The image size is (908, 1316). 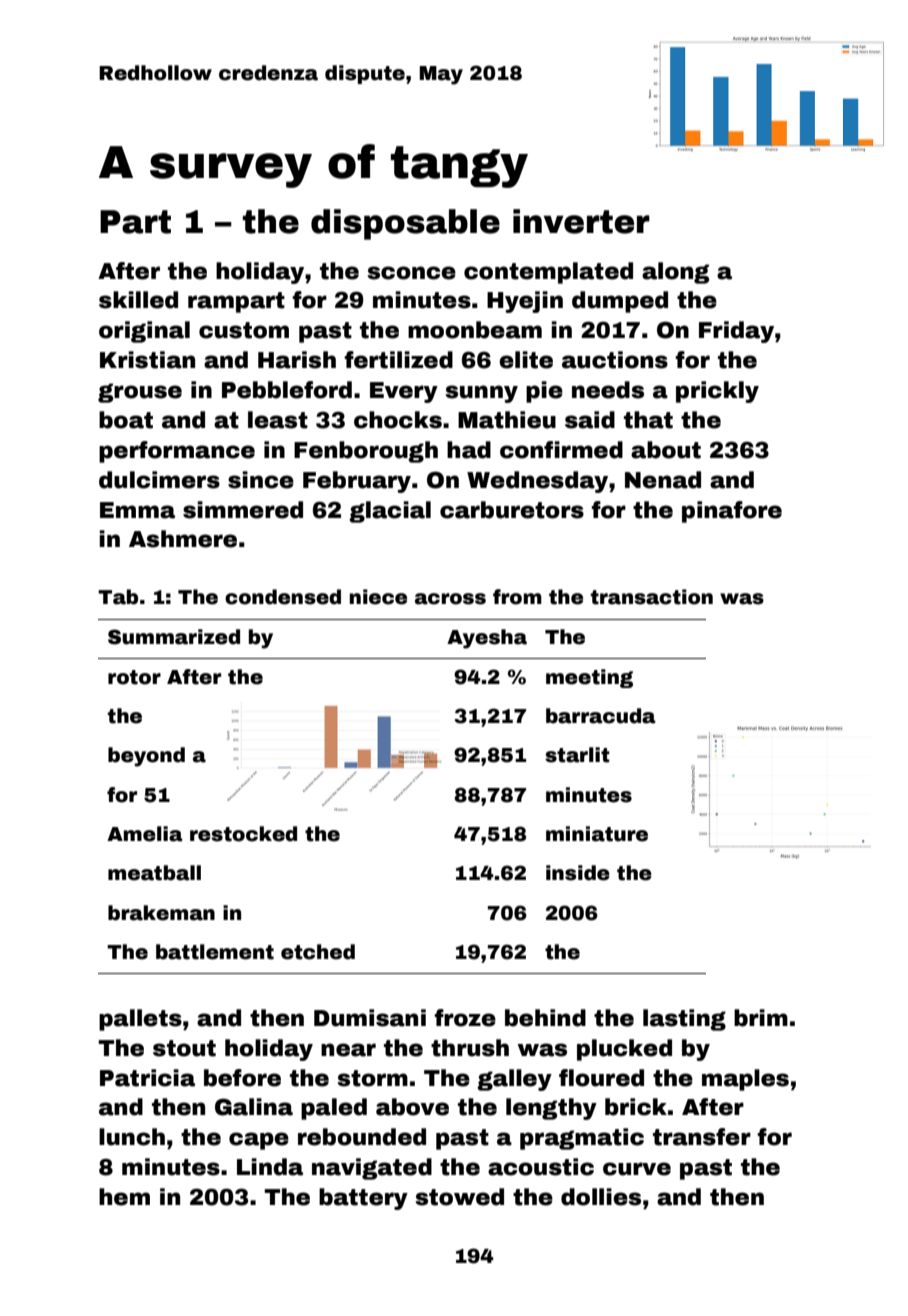 I want to click on prickly, so click(x=717, y=392).
